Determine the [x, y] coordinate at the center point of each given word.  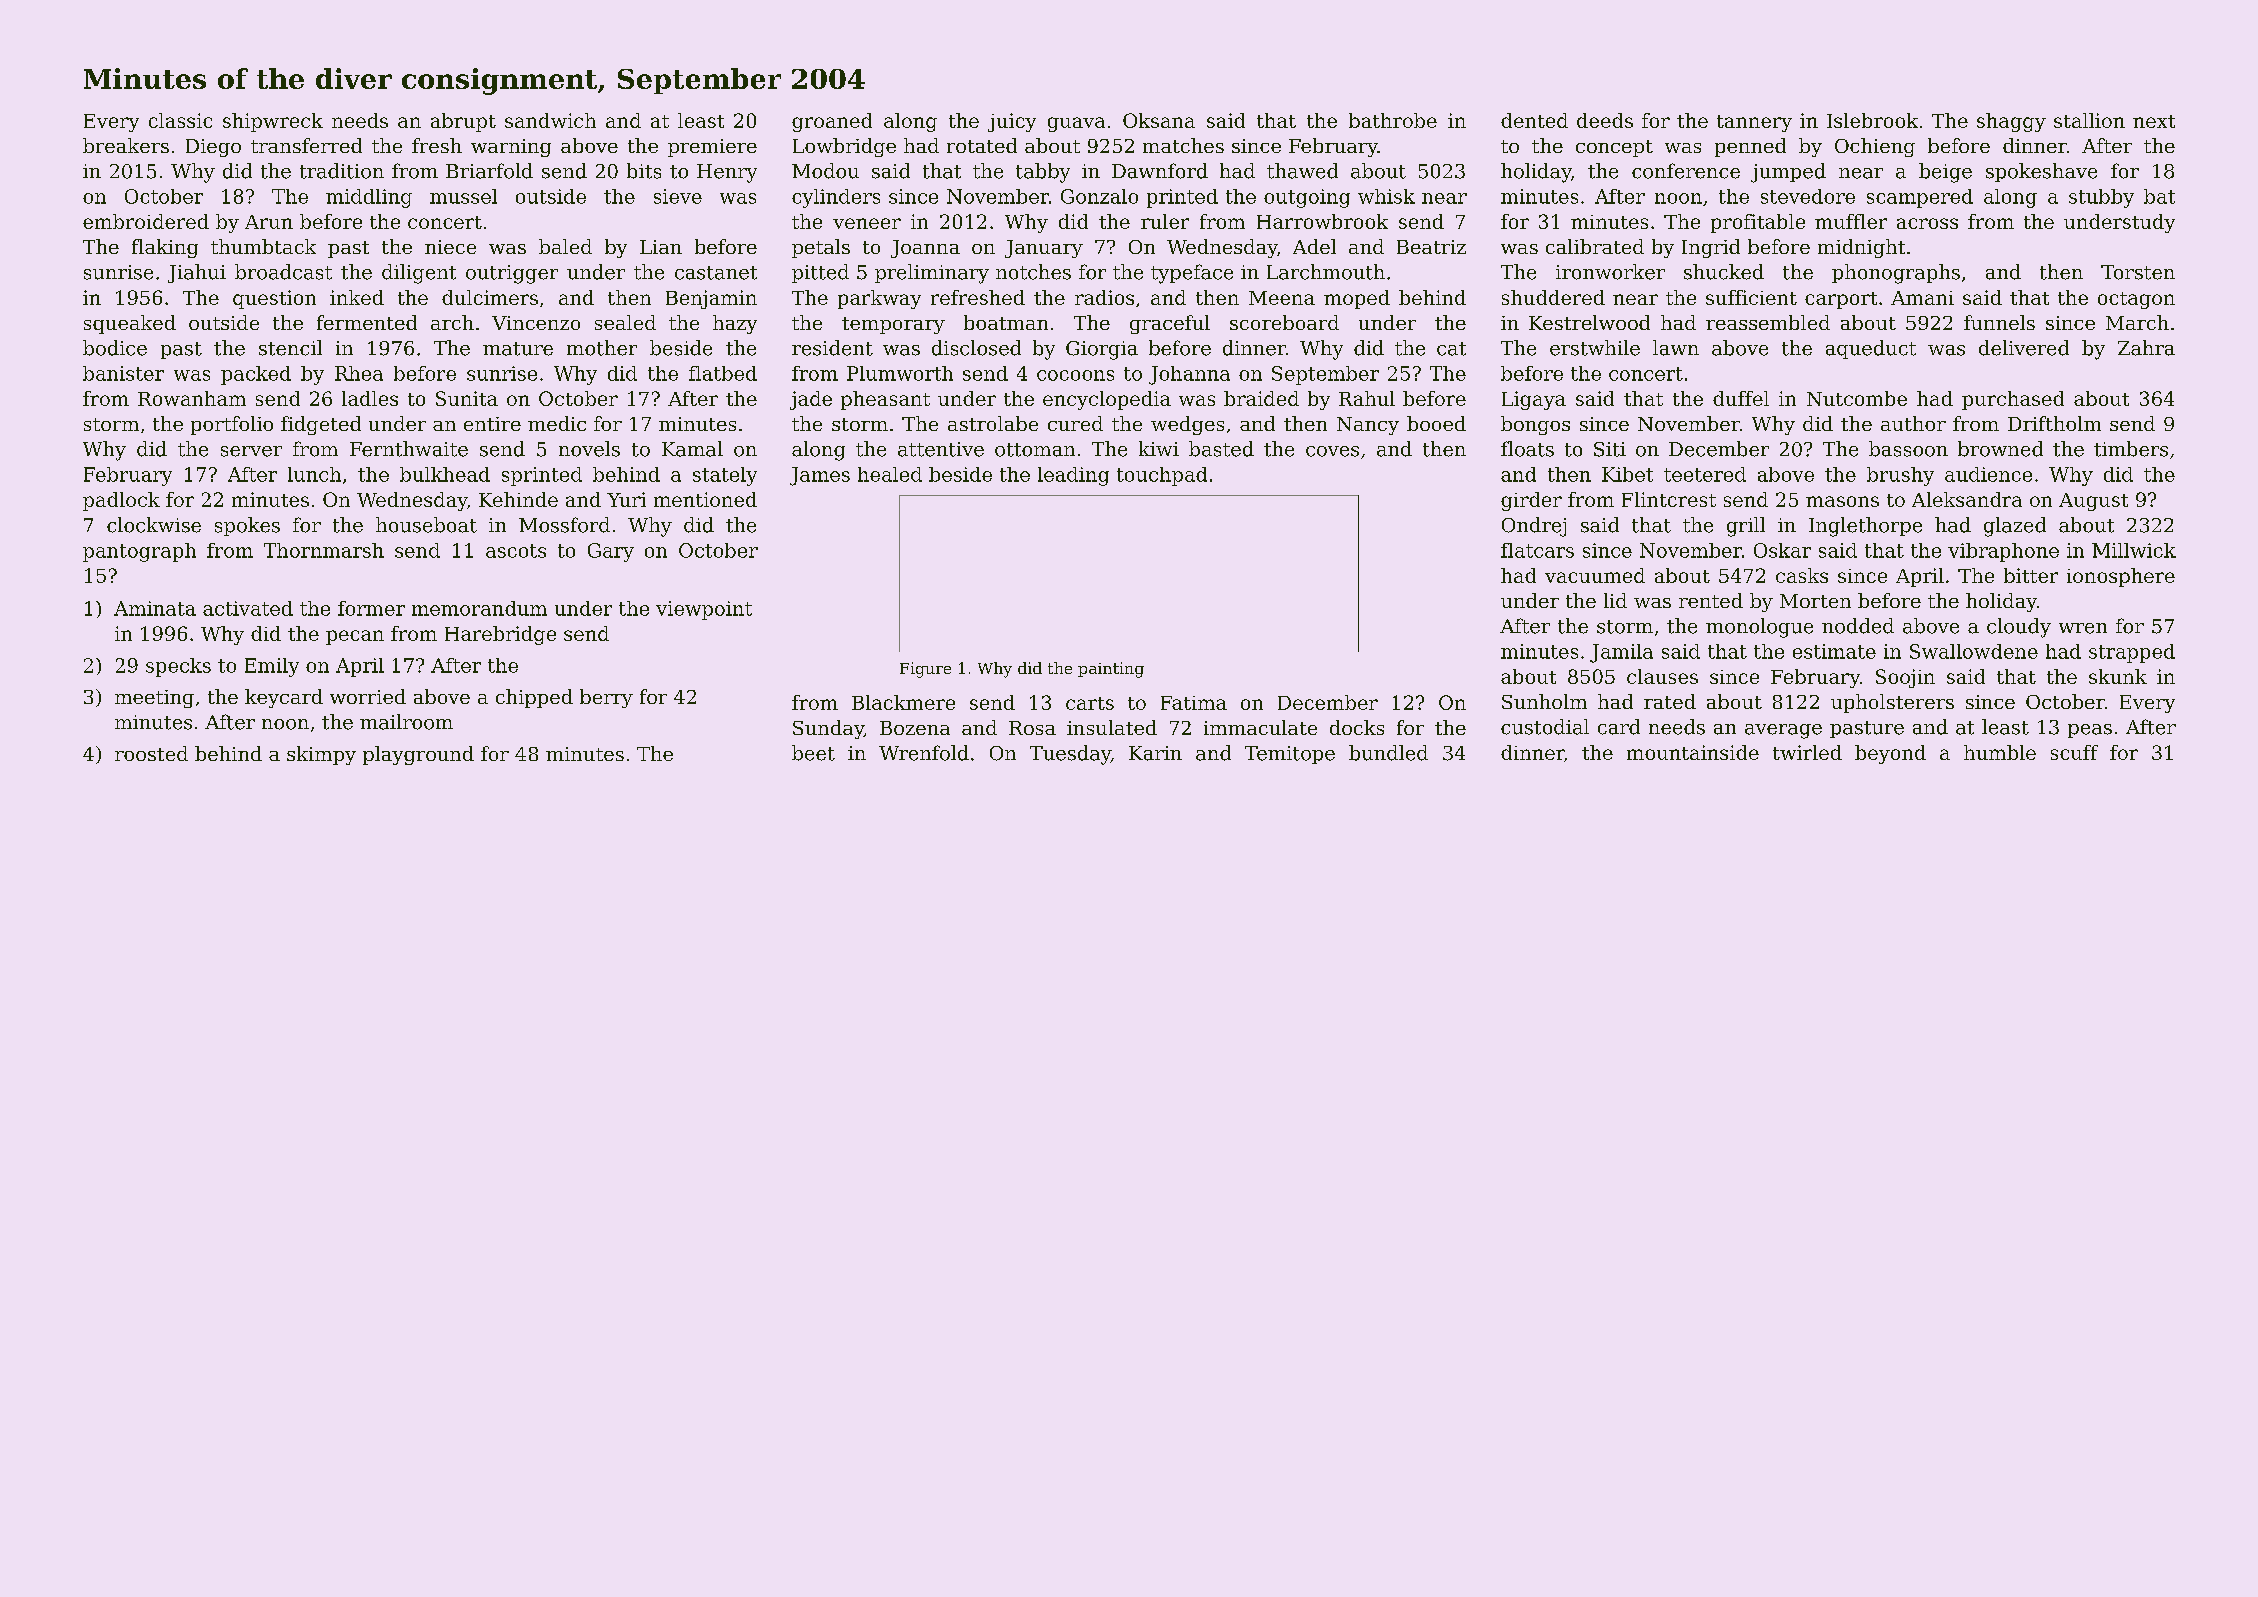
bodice [115, 348]
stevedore [1808, 196]
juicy [1012, 122]
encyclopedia [1107, 400]
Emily [272, 667]
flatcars [1537, 550]
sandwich [550, 120]
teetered [1705, 474]
